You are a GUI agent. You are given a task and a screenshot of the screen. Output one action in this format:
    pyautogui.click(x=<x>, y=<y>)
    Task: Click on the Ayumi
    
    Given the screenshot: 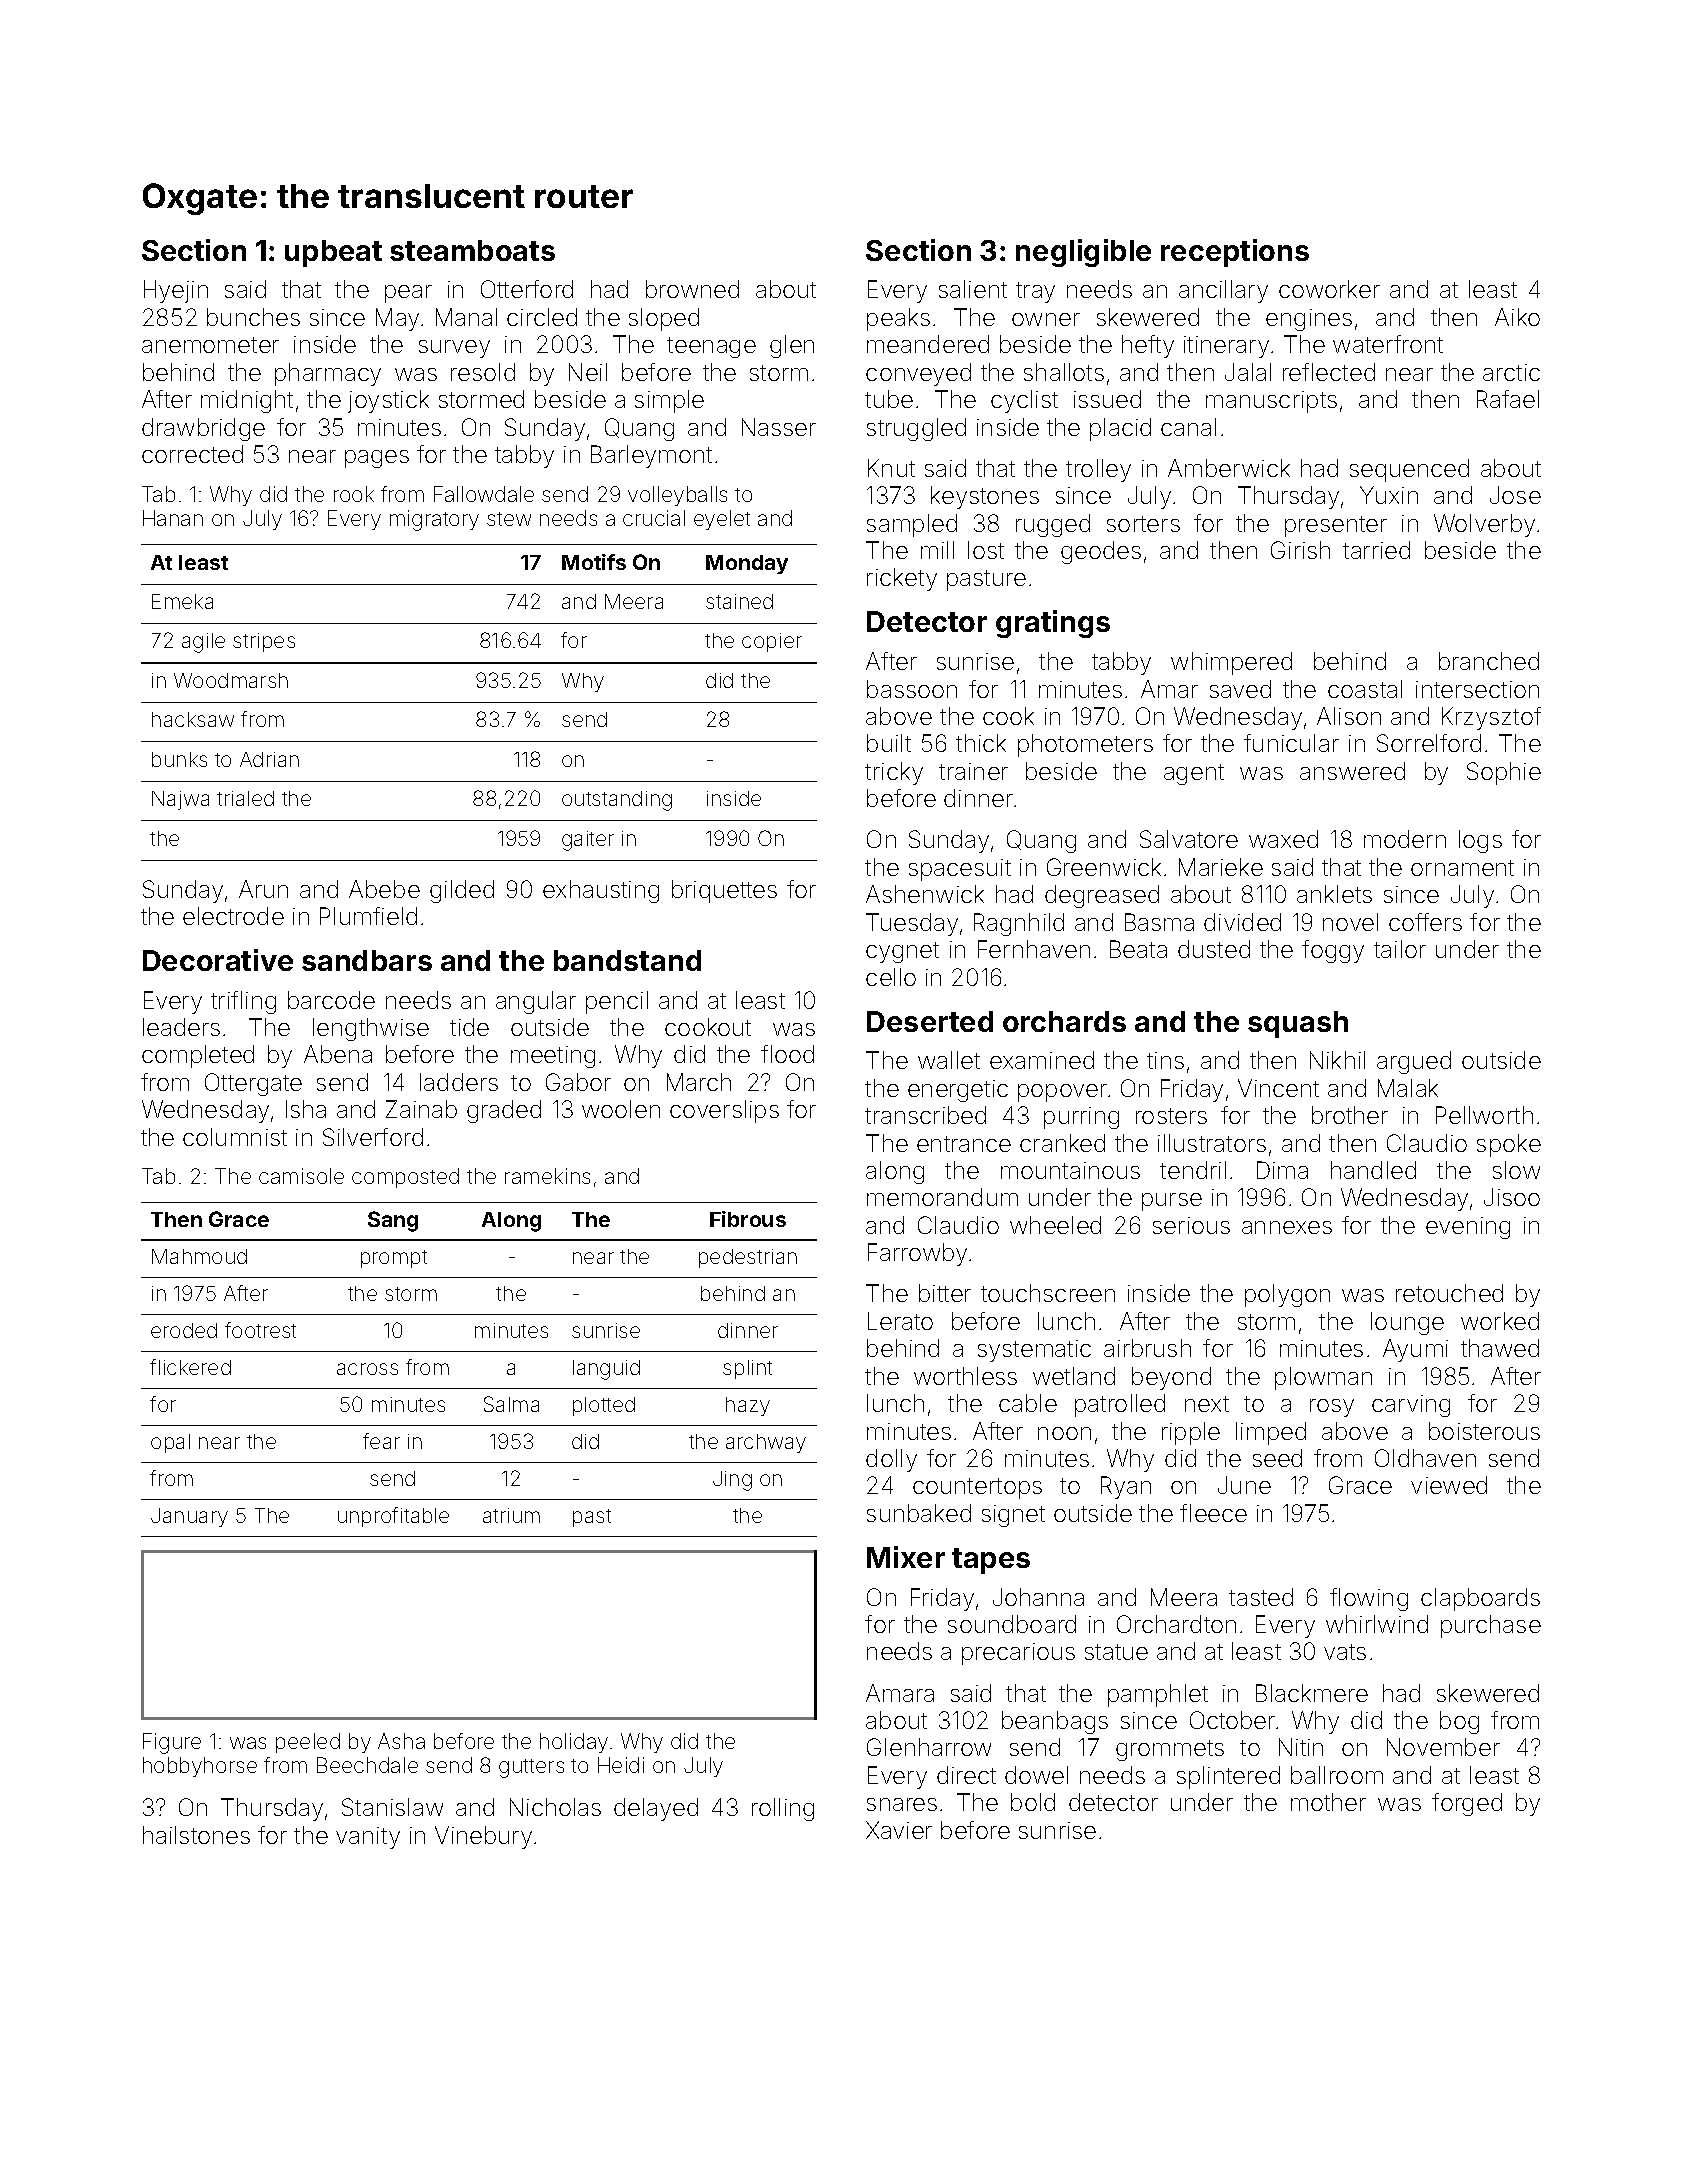 What is the action you would take?
    pyautogui.click(x=1415, y=1350)
